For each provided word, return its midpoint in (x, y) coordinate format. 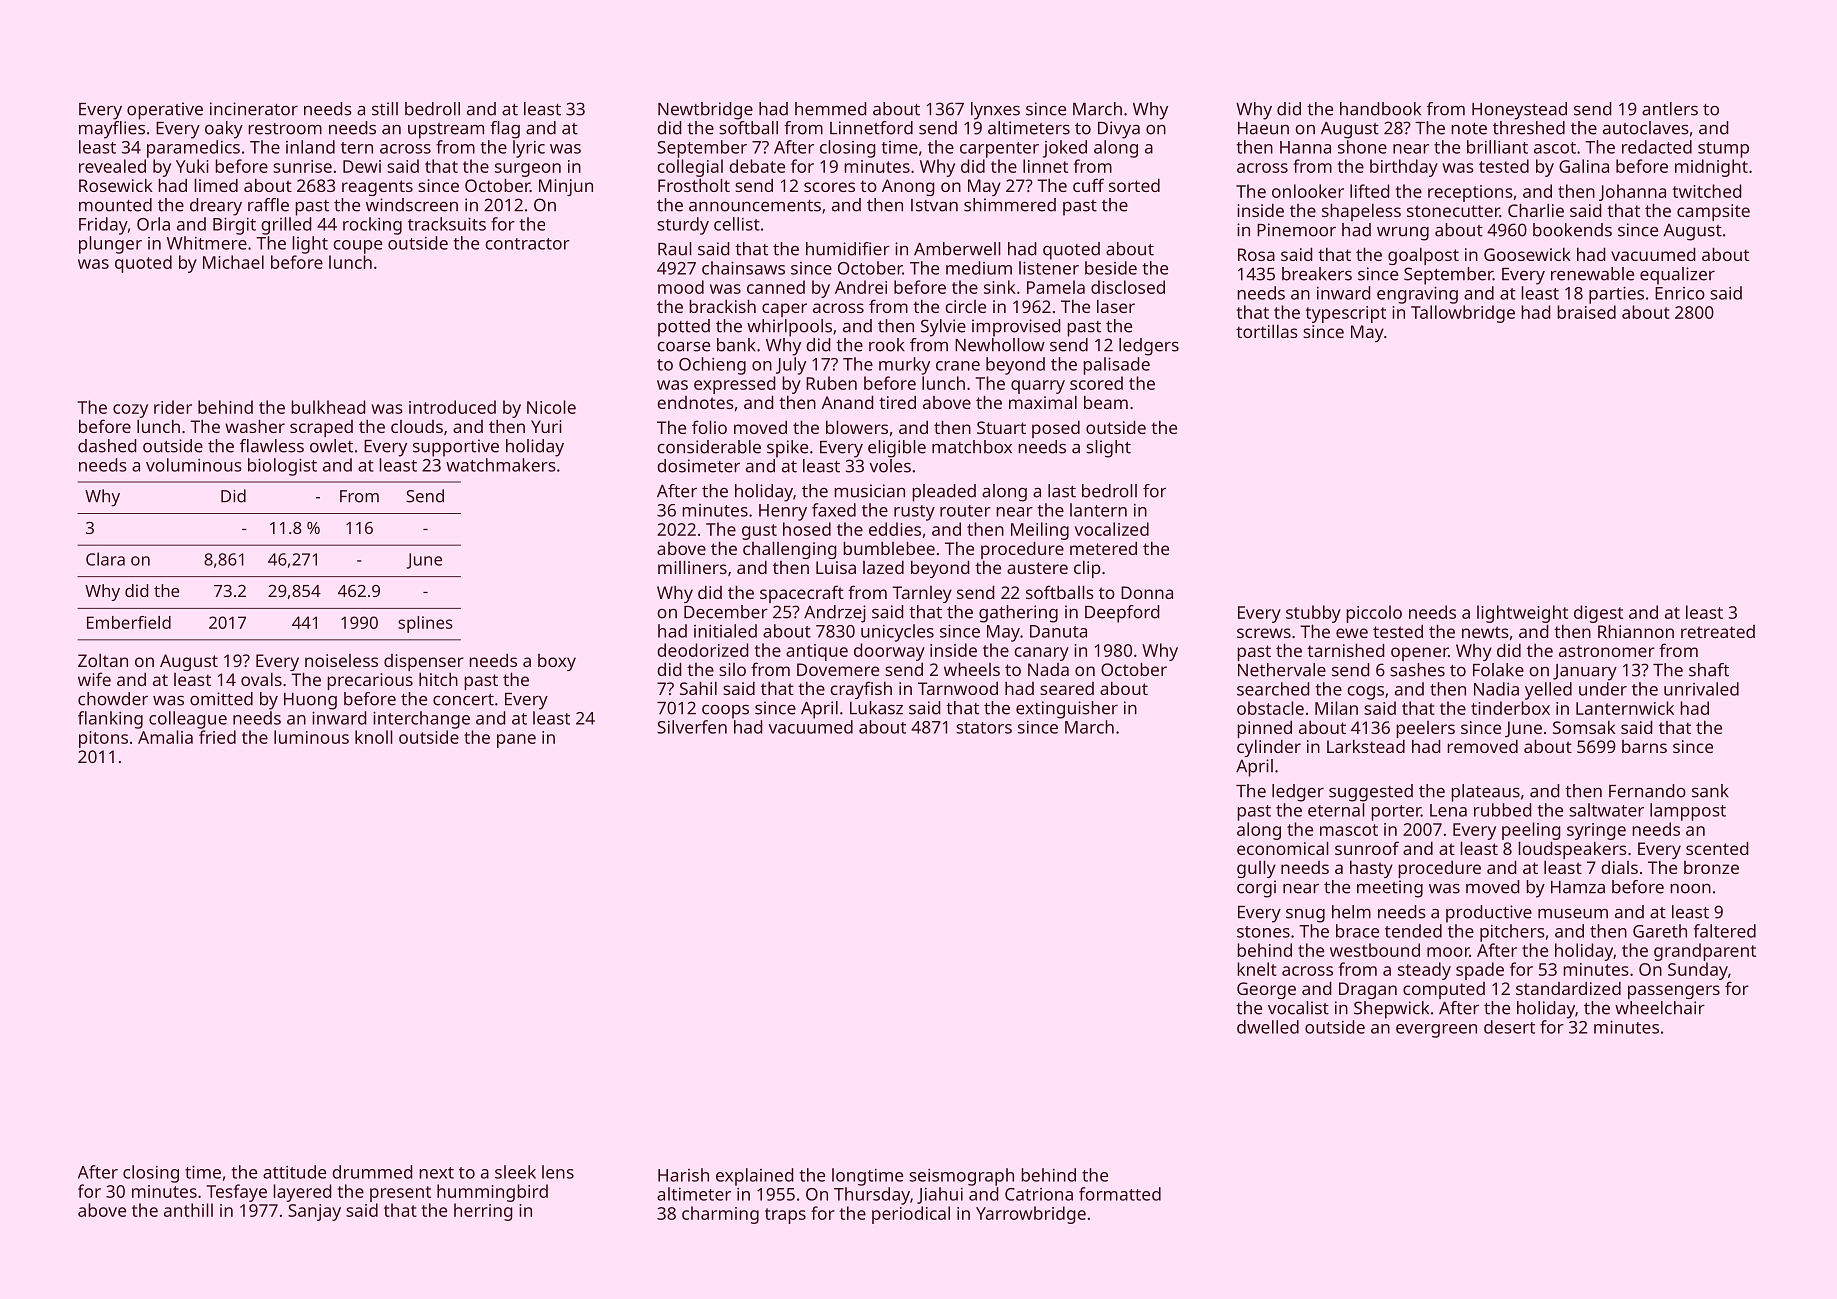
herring (483, 1212)
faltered (1725, 931)
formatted (1120, 1194)
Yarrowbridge (1031, 1215)
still (385, 109)
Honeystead (1519, 111)
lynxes (995, 111)
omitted (221, 699)
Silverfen (692, 727)
